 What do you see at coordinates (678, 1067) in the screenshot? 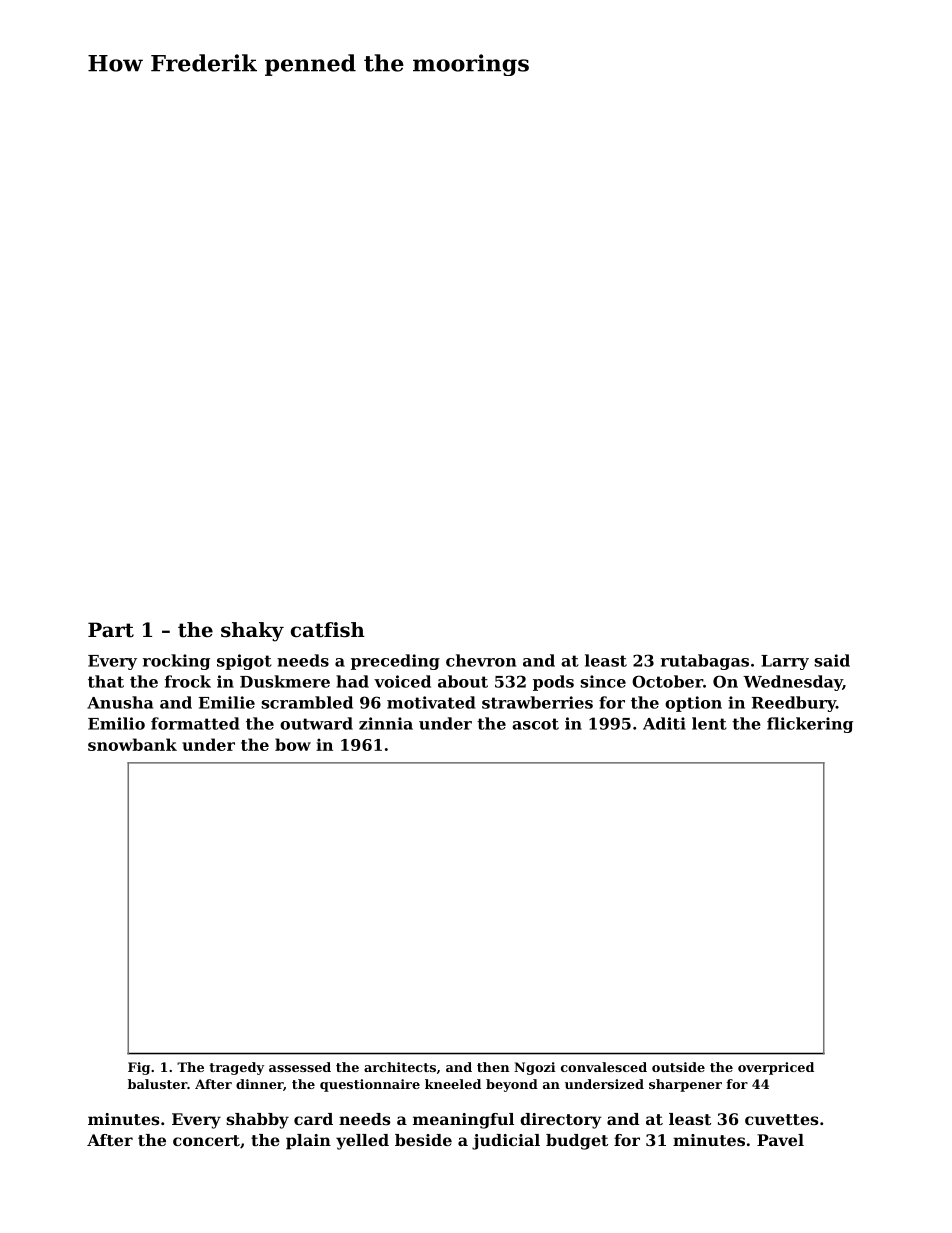
I see `outside` at bounding box center [678, 1067].
